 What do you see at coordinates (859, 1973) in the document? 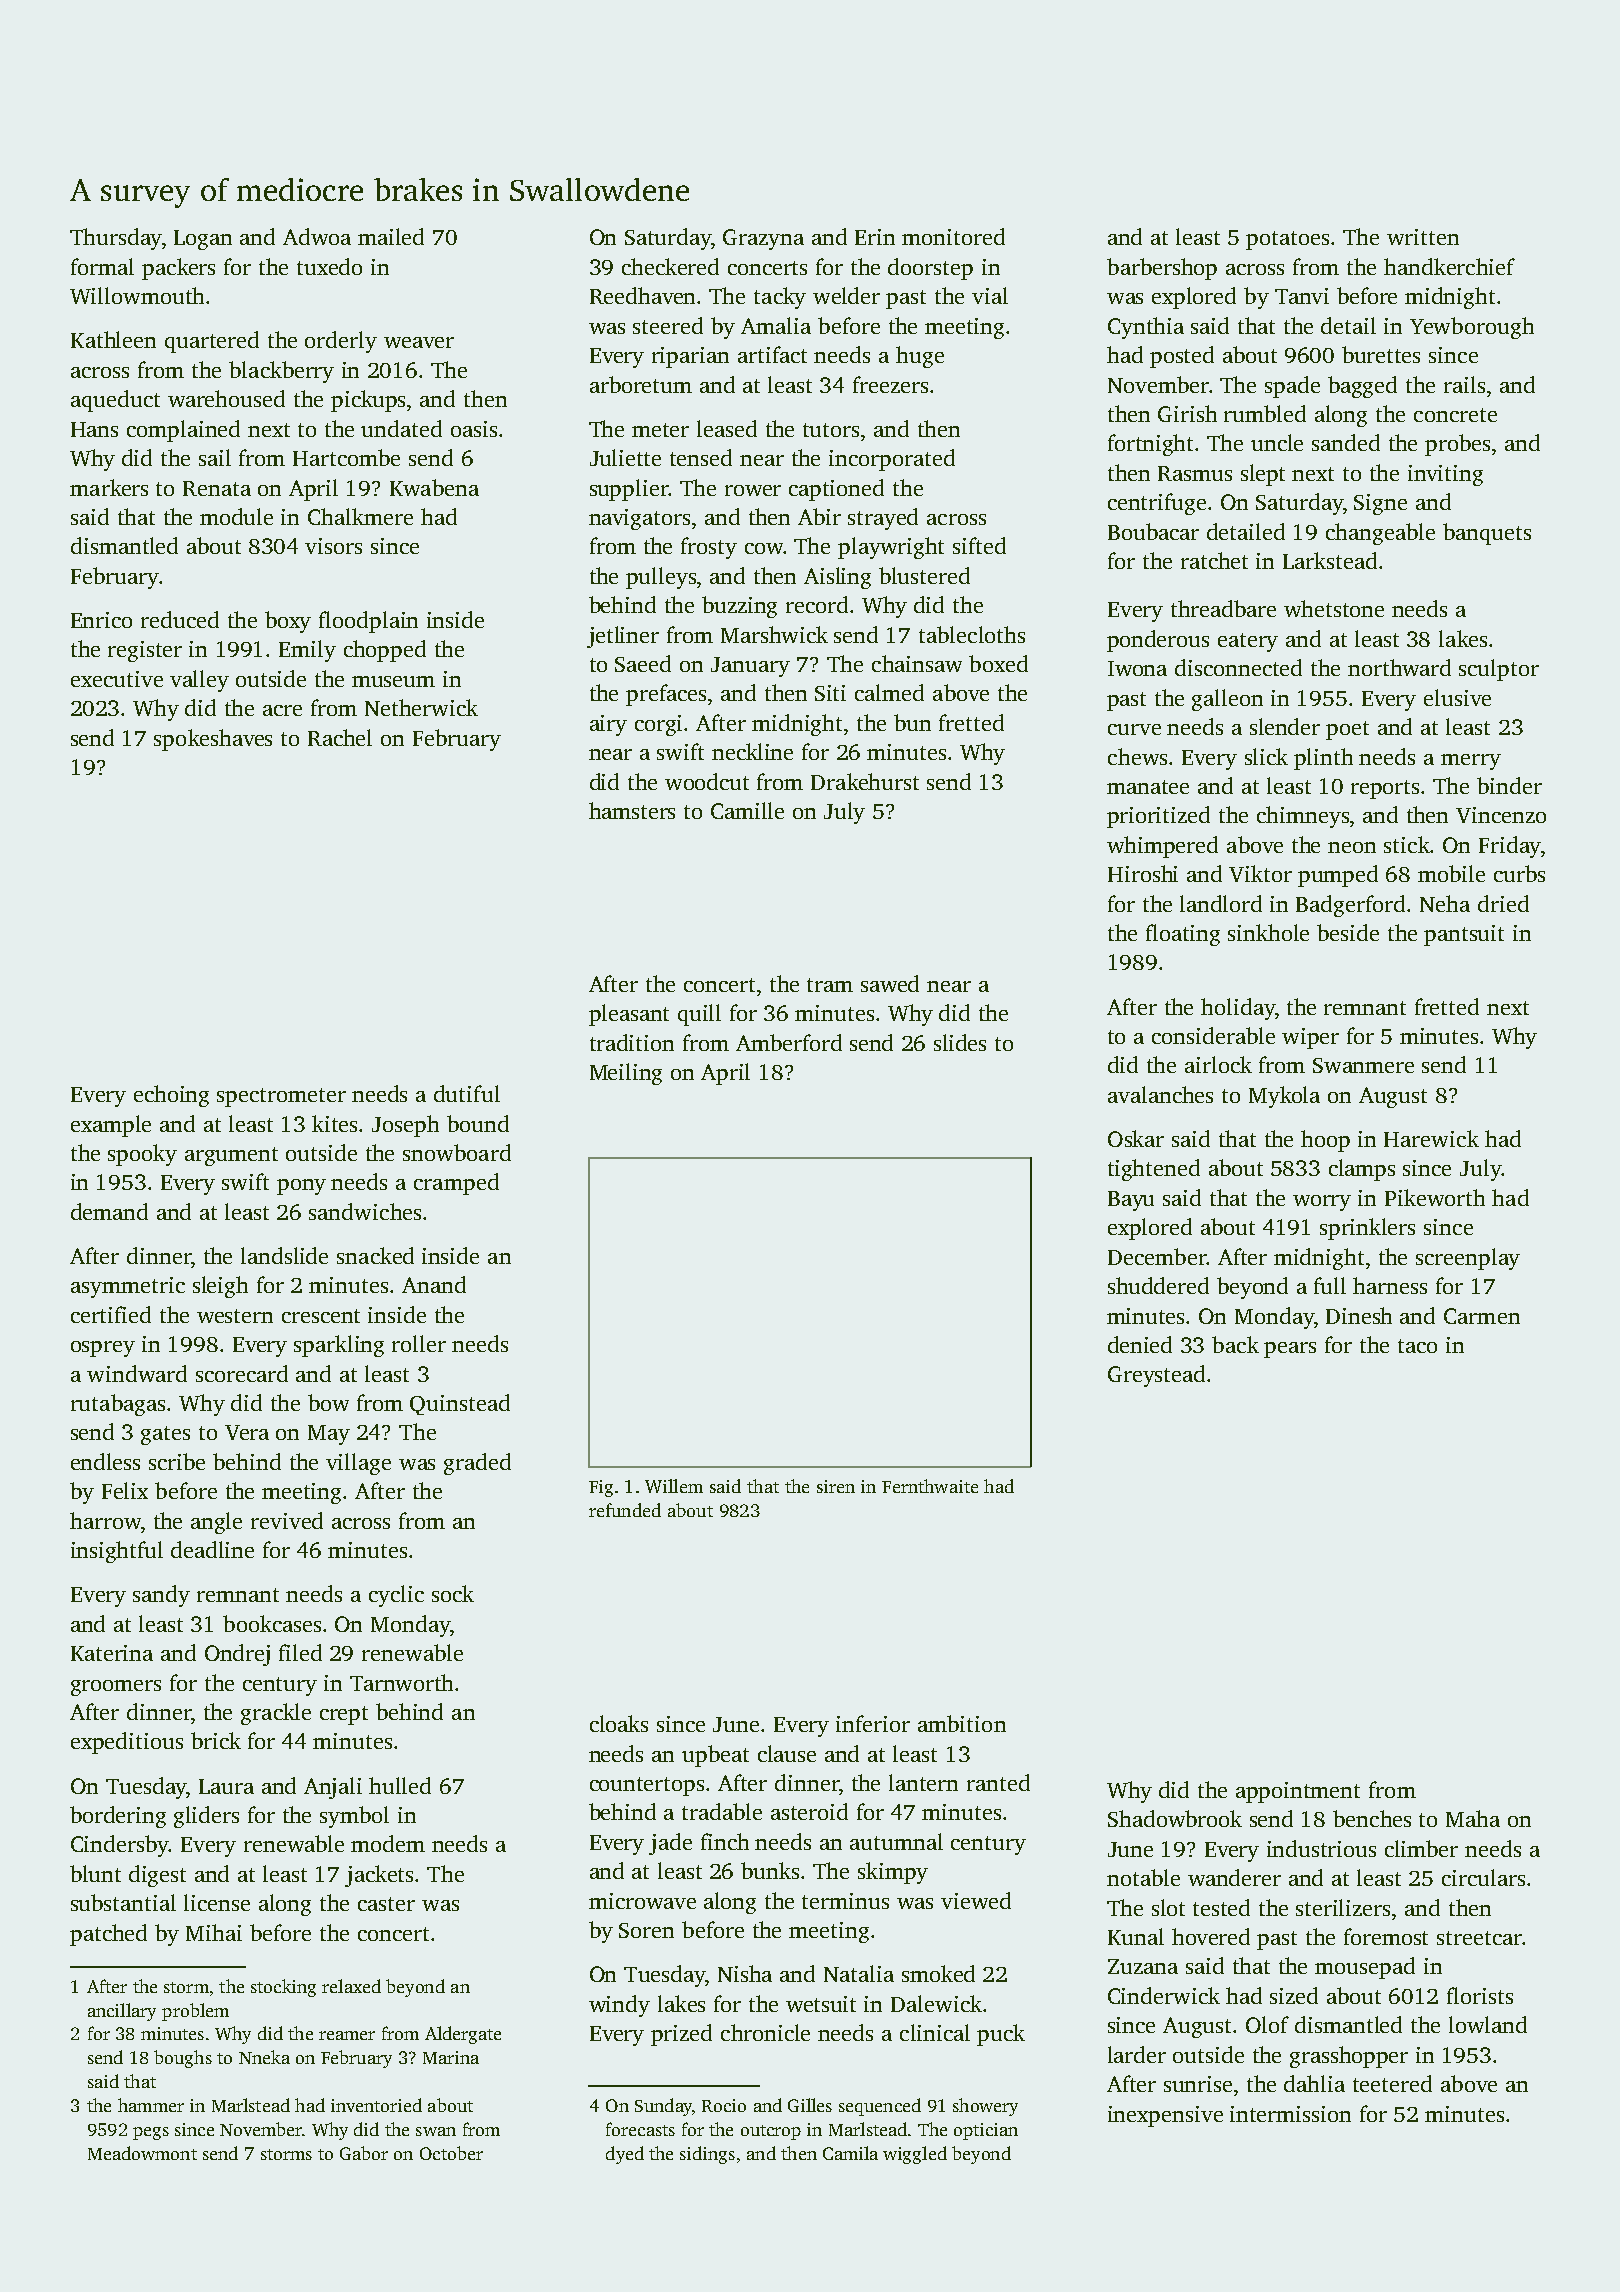
I see `Natalia` at bounding box center [859, 1973].
